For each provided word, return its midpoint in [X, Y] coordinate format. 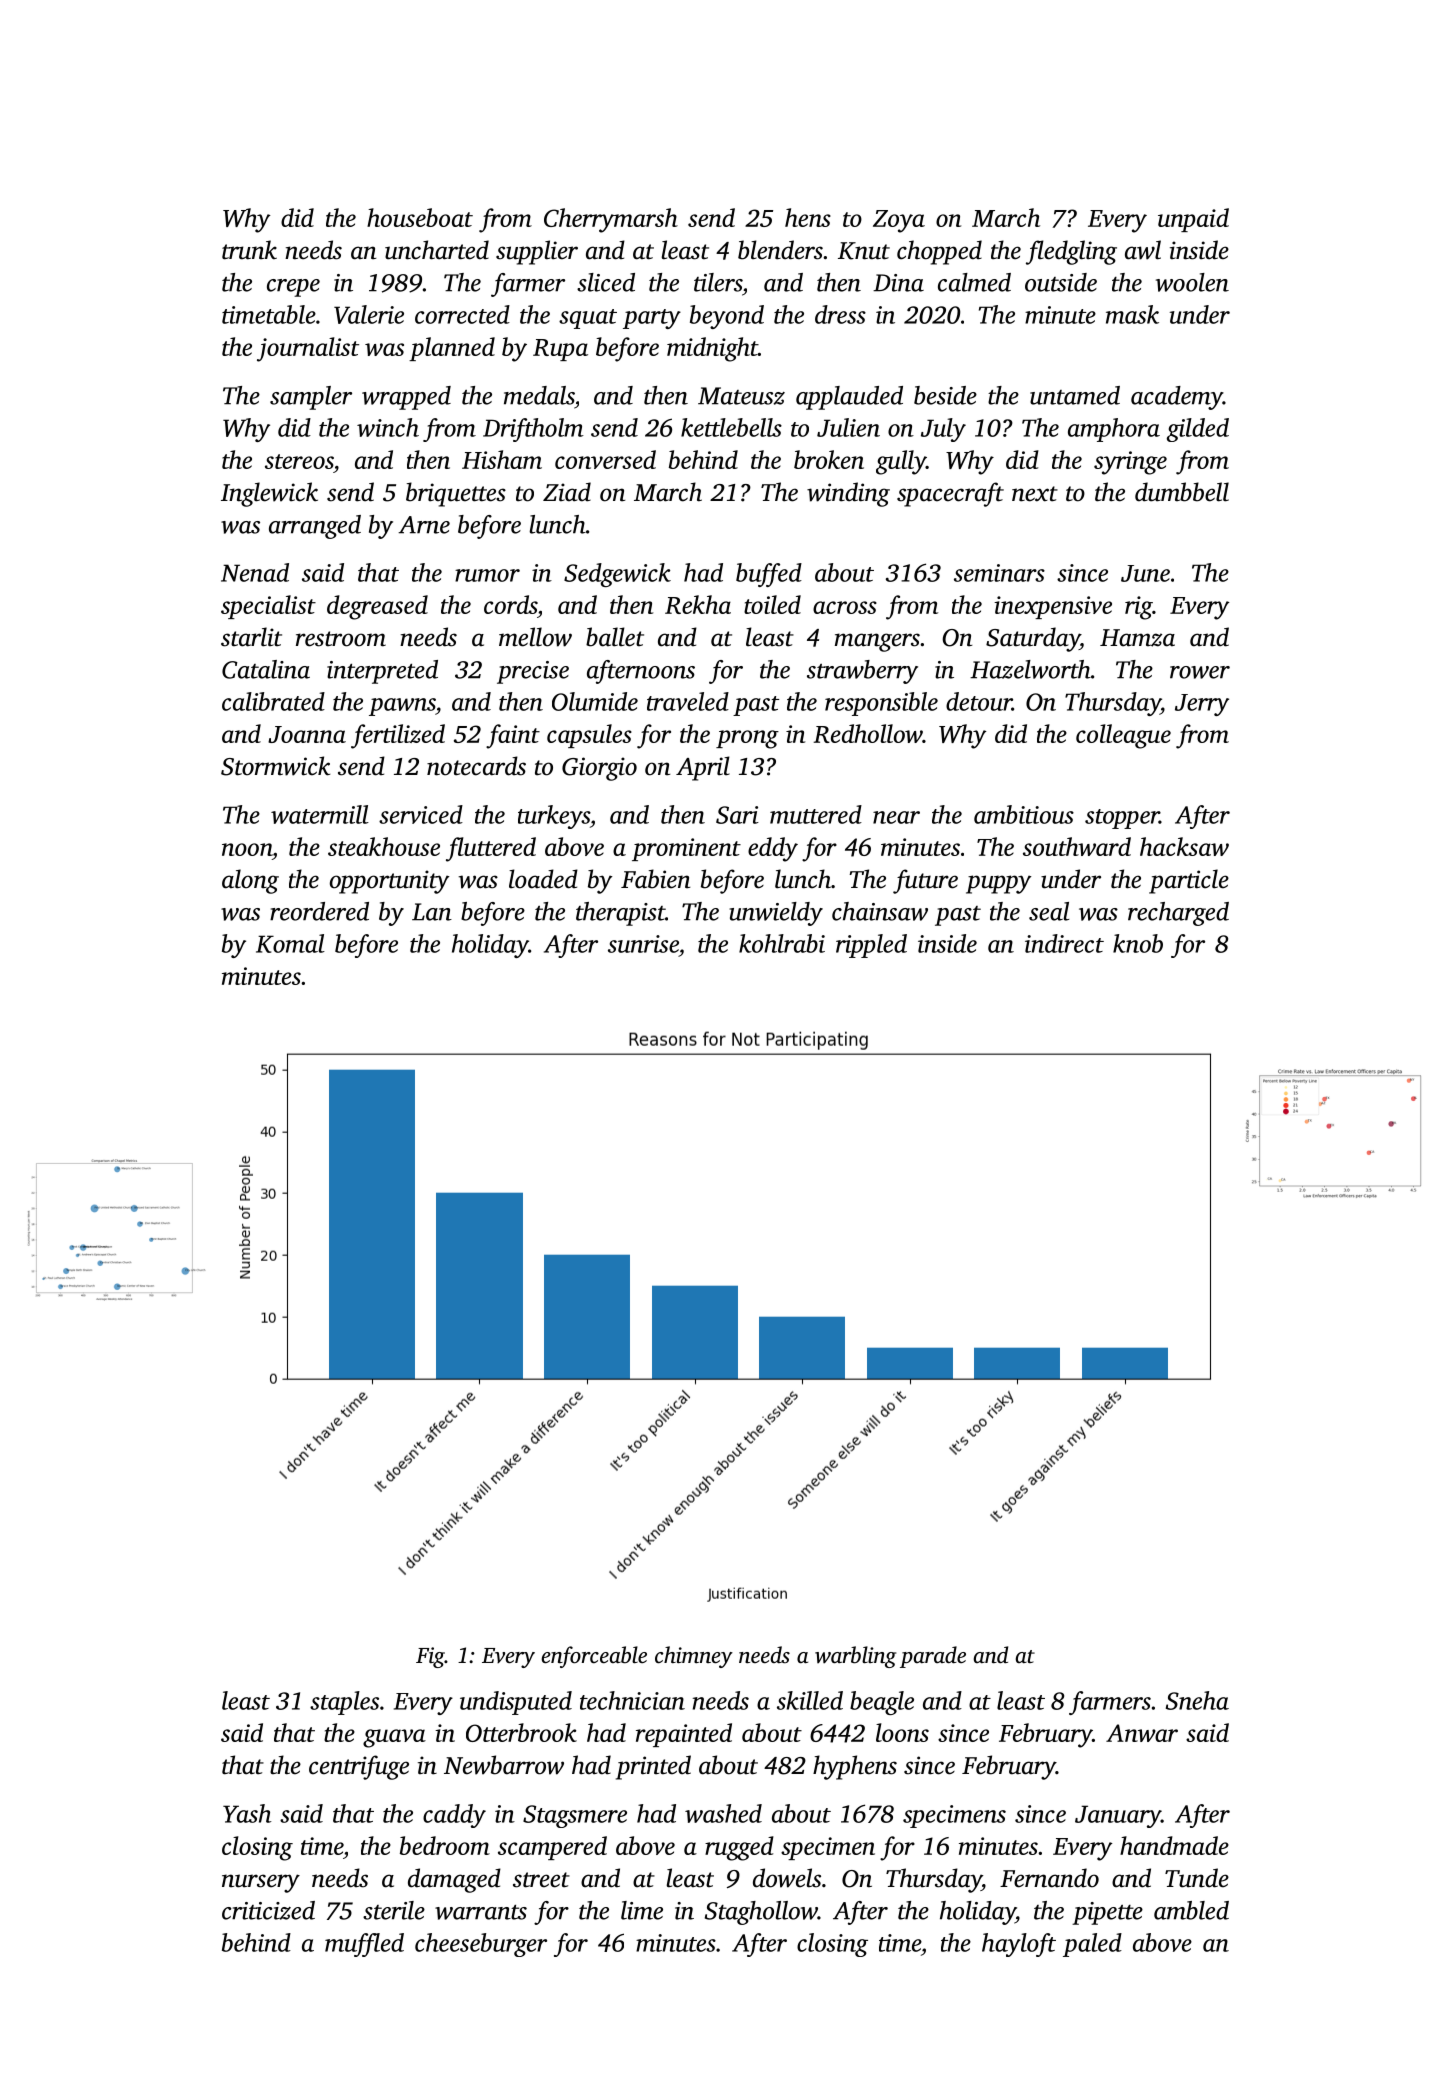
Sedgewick [617, 575]
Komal [290, 943]
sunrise [643, 944]
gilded [1198, 430]
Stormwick [275, 766]
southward [1077, 846]
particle [1189, 881]
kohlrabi [782, 943]
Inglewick [269, 494]
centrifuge [359, 1767]
